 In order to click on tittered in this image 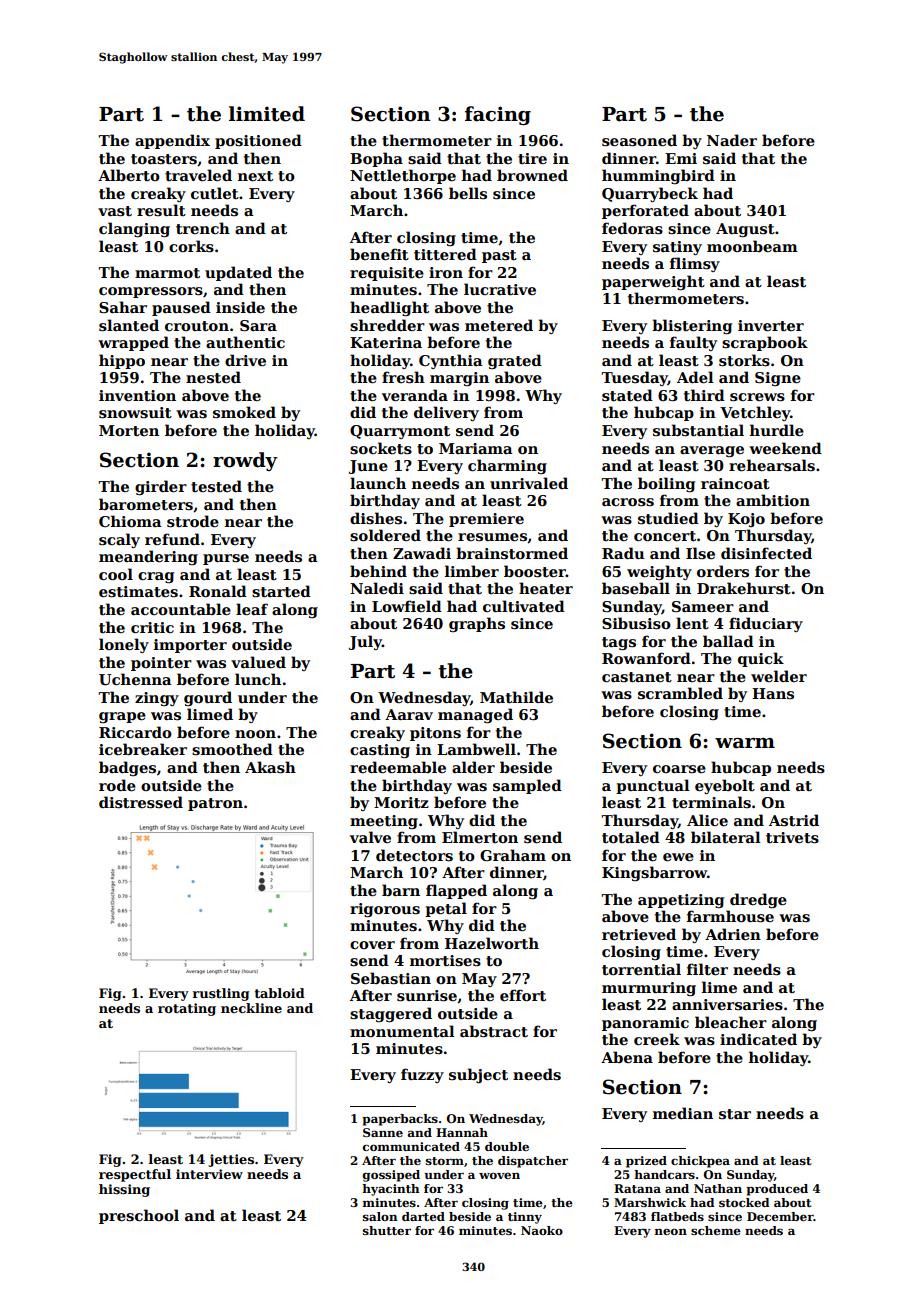, I will do `click(445, 254)`.
